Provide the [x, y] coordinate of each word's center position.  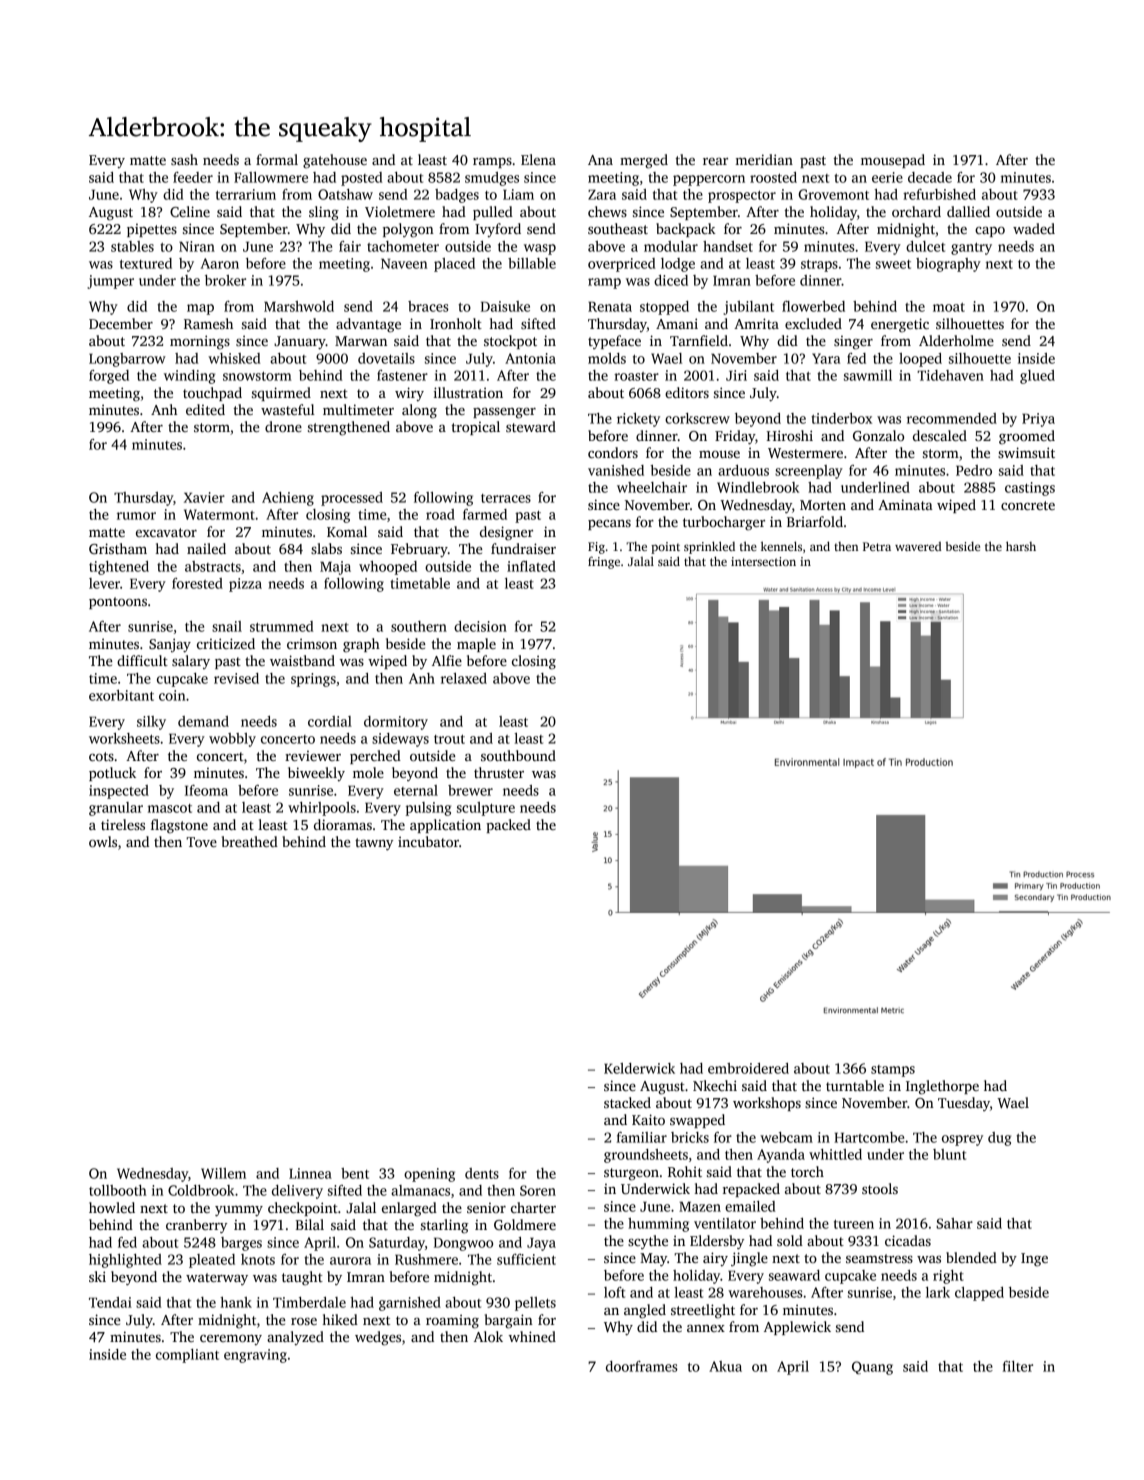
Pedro [974, 470]
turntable [855, 1085]
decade [930, 177]
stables [132, 246]
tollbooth [117, 1190]
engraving [255, 1356]
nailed [206, 548]
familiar [642, 1137]
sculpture [486, 809]
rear [715, 161]
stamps [893, 1071]
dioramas [343, 824]
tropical [475, 428]
